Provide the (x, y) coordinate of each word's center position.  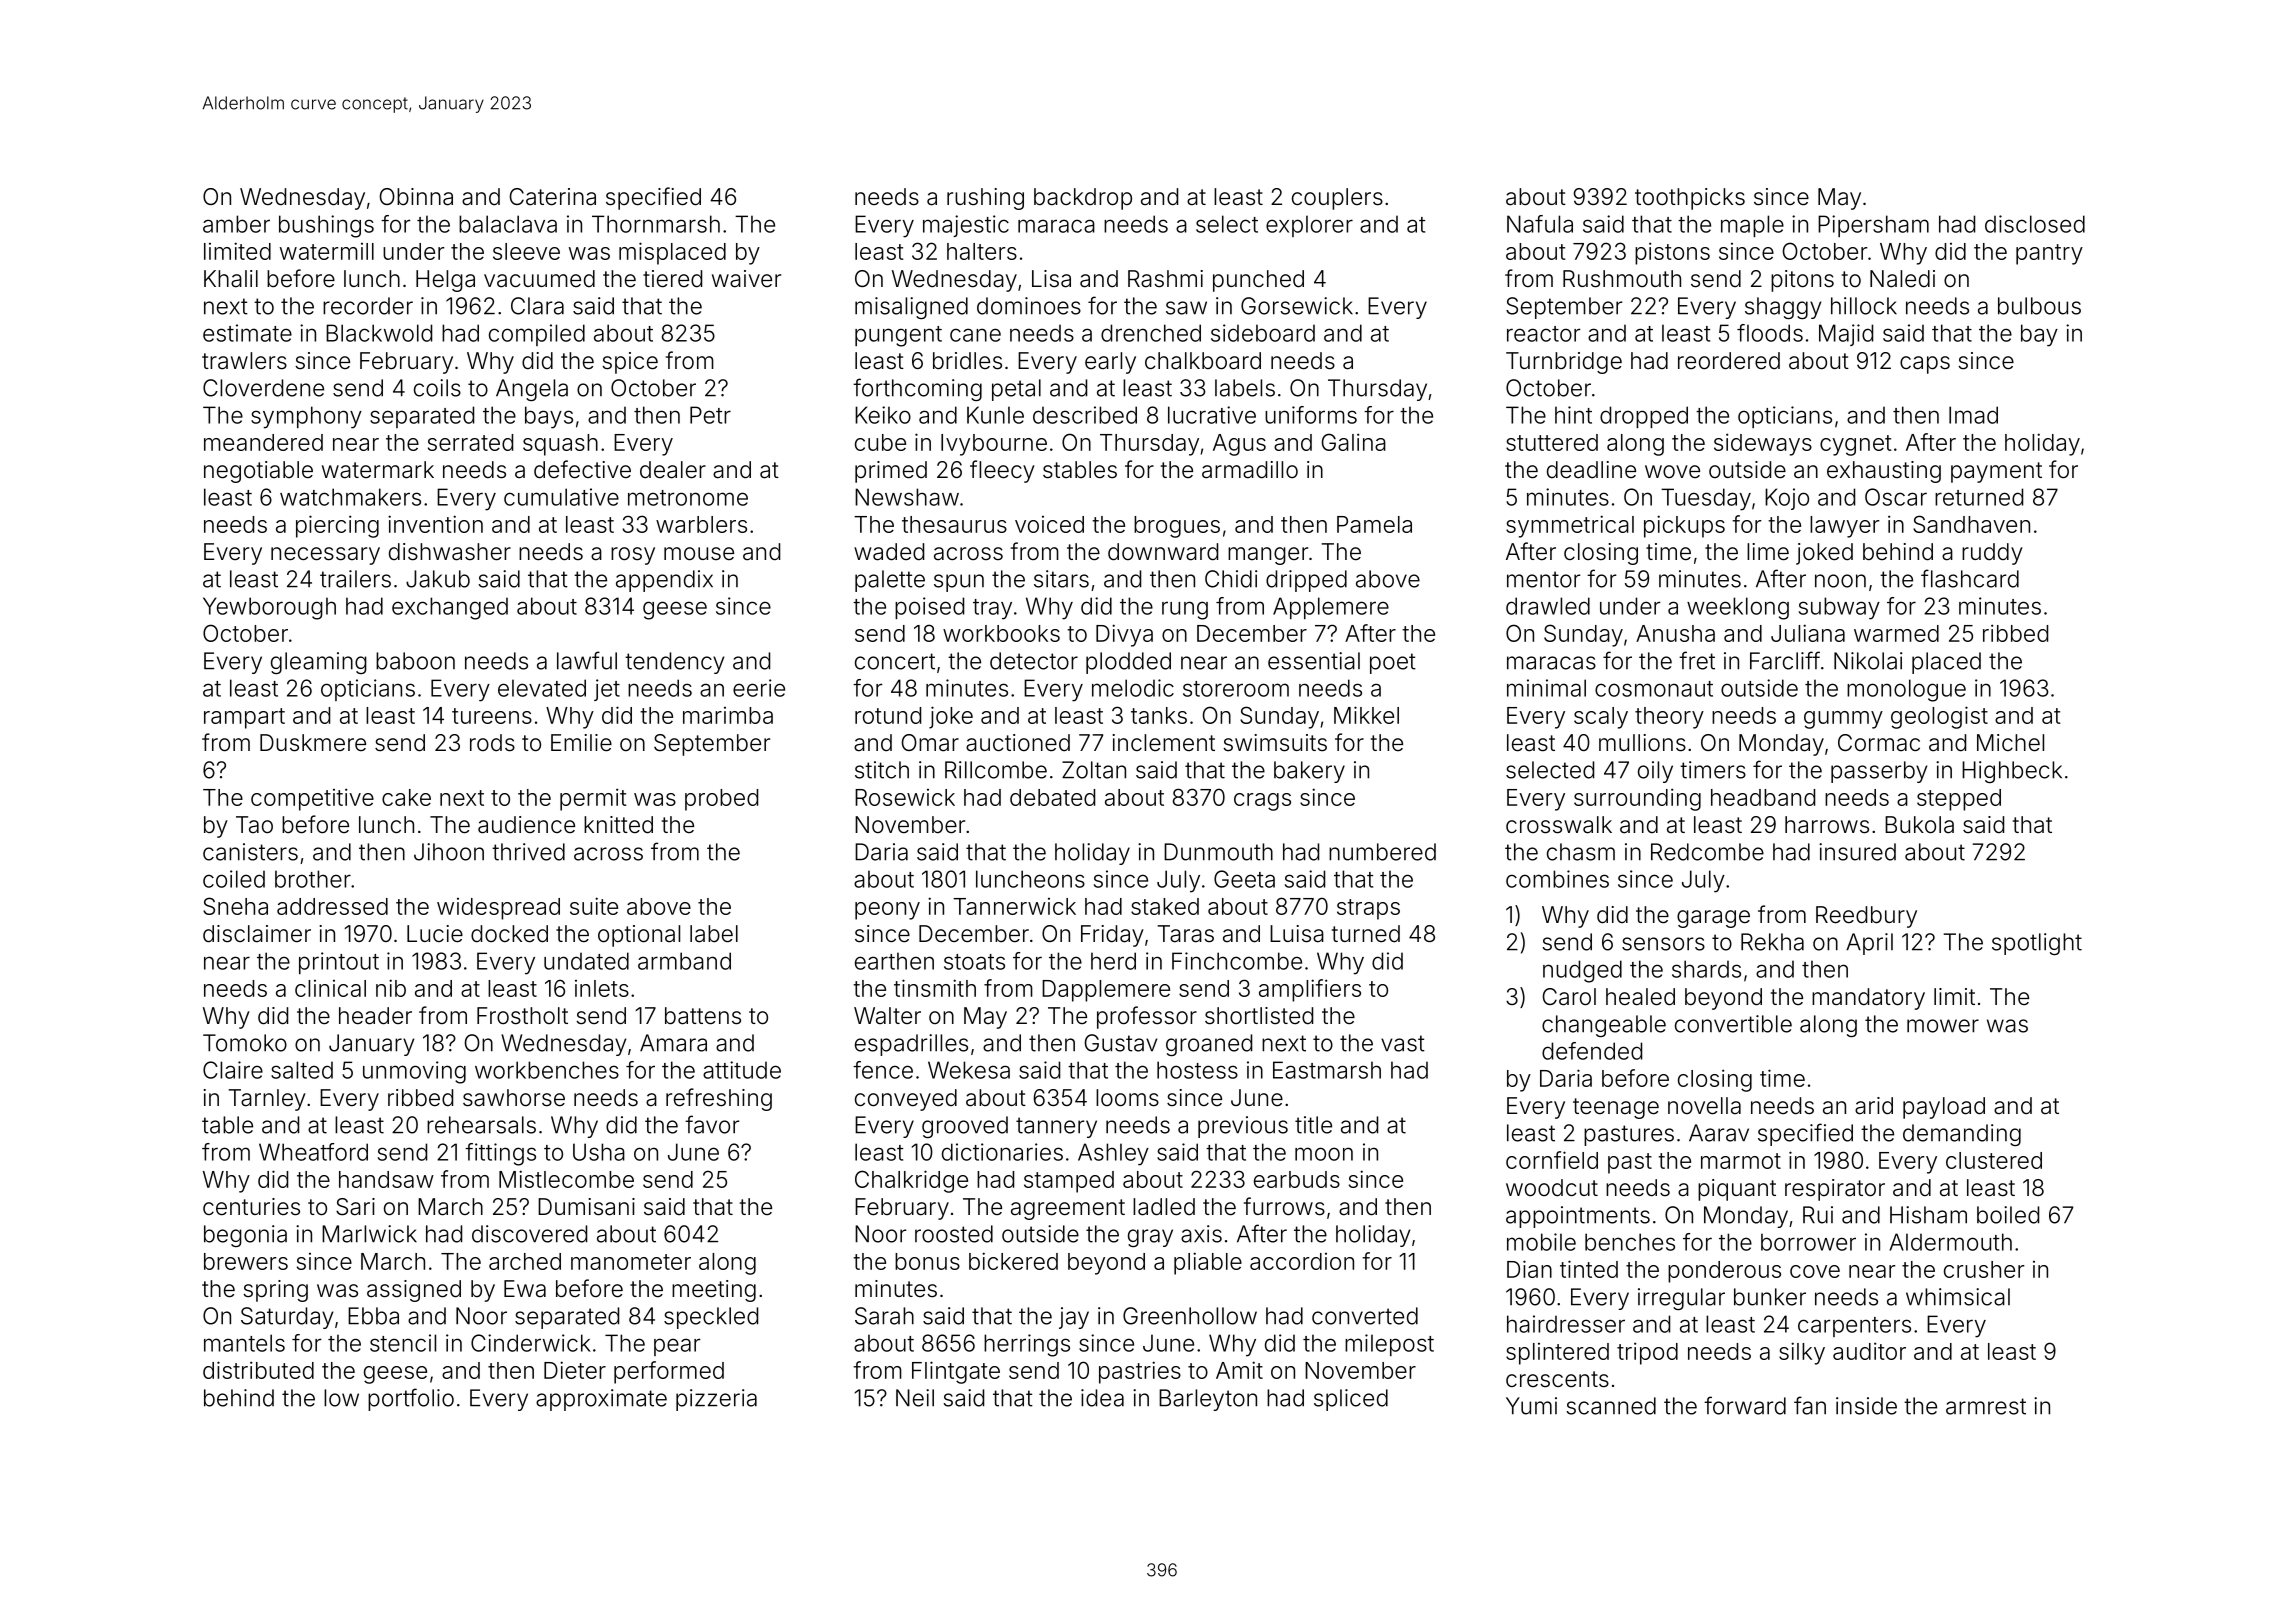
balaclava (508, 224)
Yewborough (269, 608)
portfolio (411, 1399)
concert (895, 661)
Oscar (1896, 497)
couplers (1337, 199)
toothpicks (1690, 199)
